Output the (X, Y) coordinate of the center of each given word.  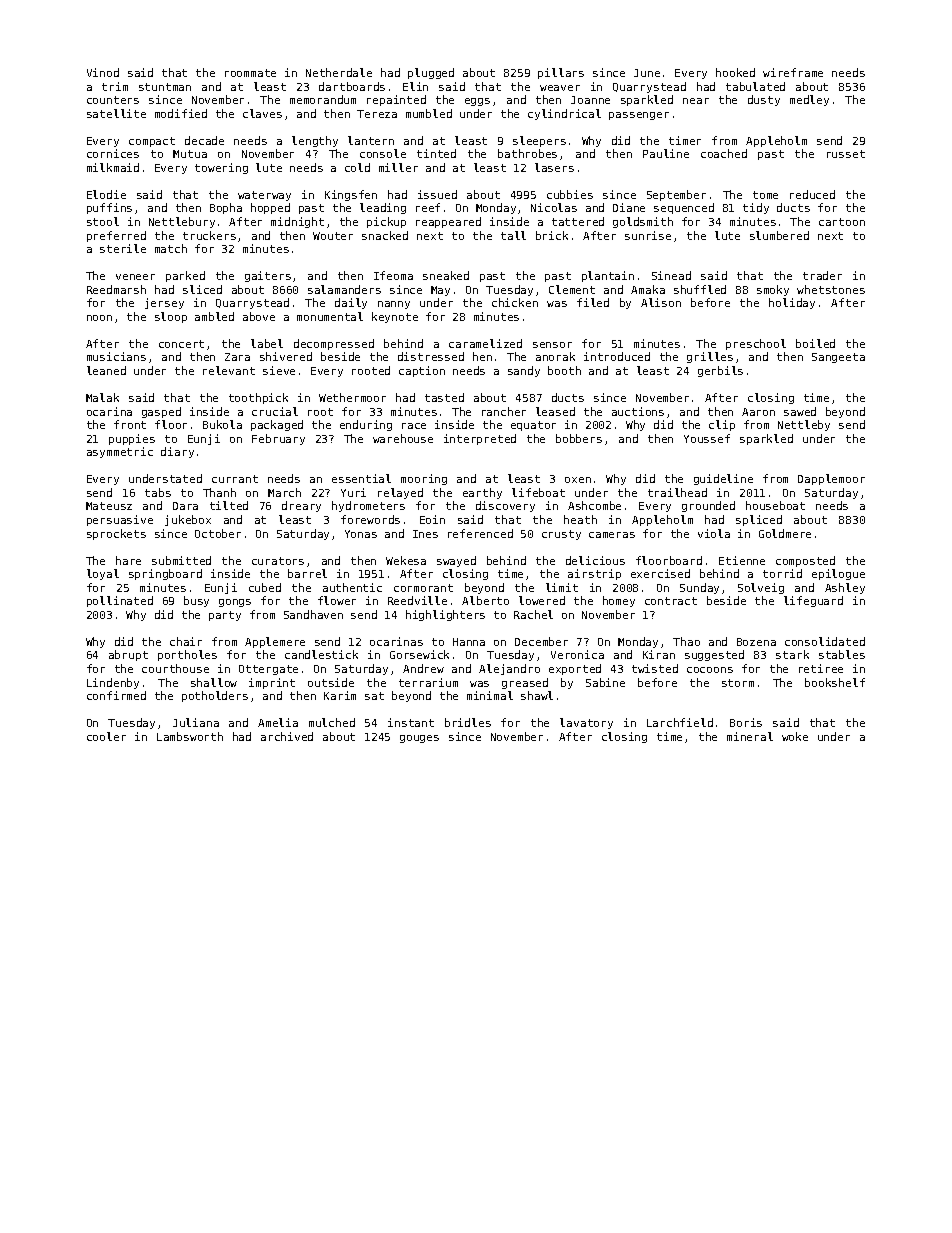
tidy (756, 208)
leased (555, 411)
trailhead (677, 492)
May (440, 291)
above (259, 316)
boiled (815, 343)
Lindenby (113, 683)
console (383, 153)
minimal (490, 695)
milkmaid (113, 167)
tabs (158, 492)
